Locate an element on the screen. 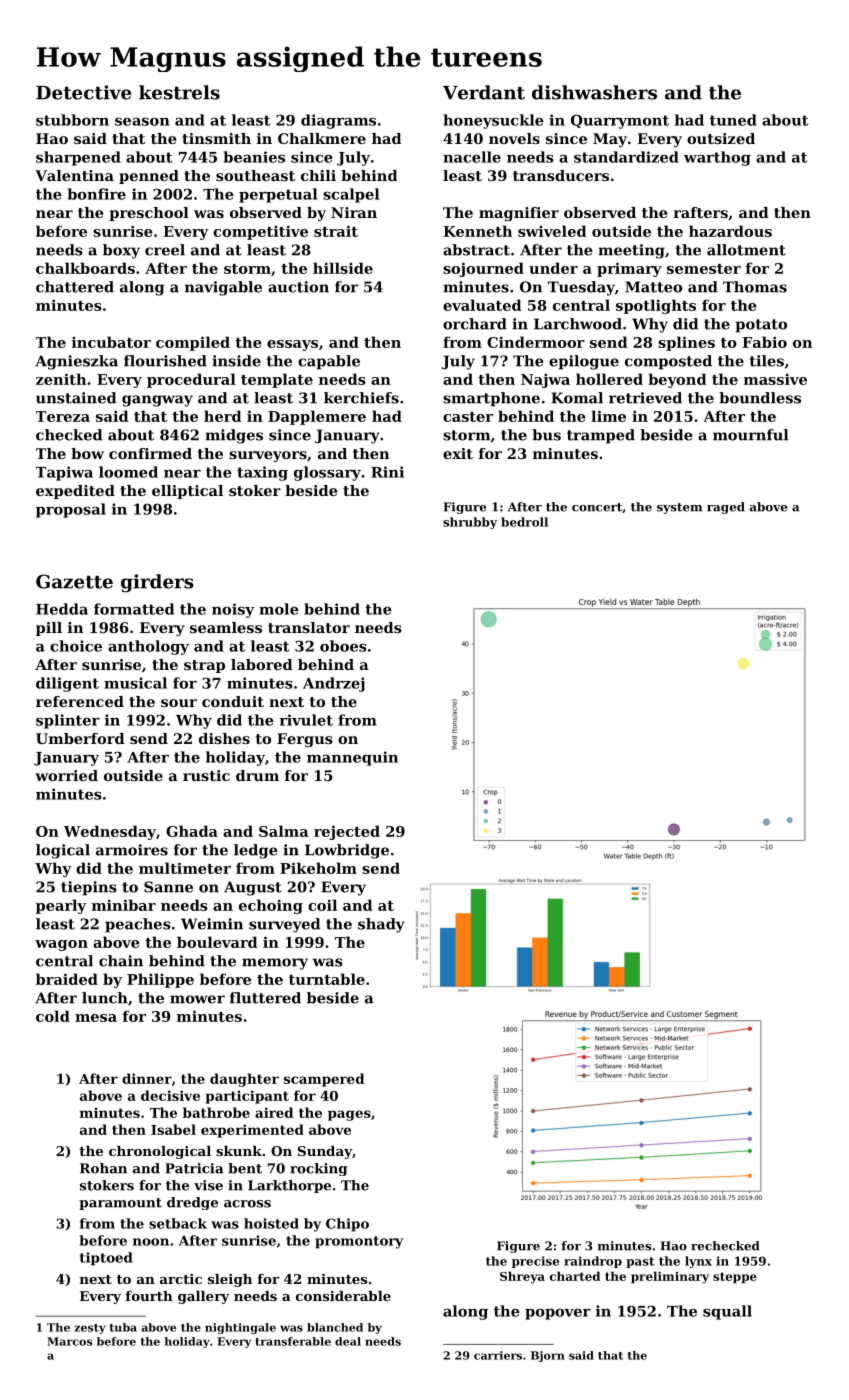 This screenshot has height=1400, width=849. caster is located at coordinates (468, 417).
